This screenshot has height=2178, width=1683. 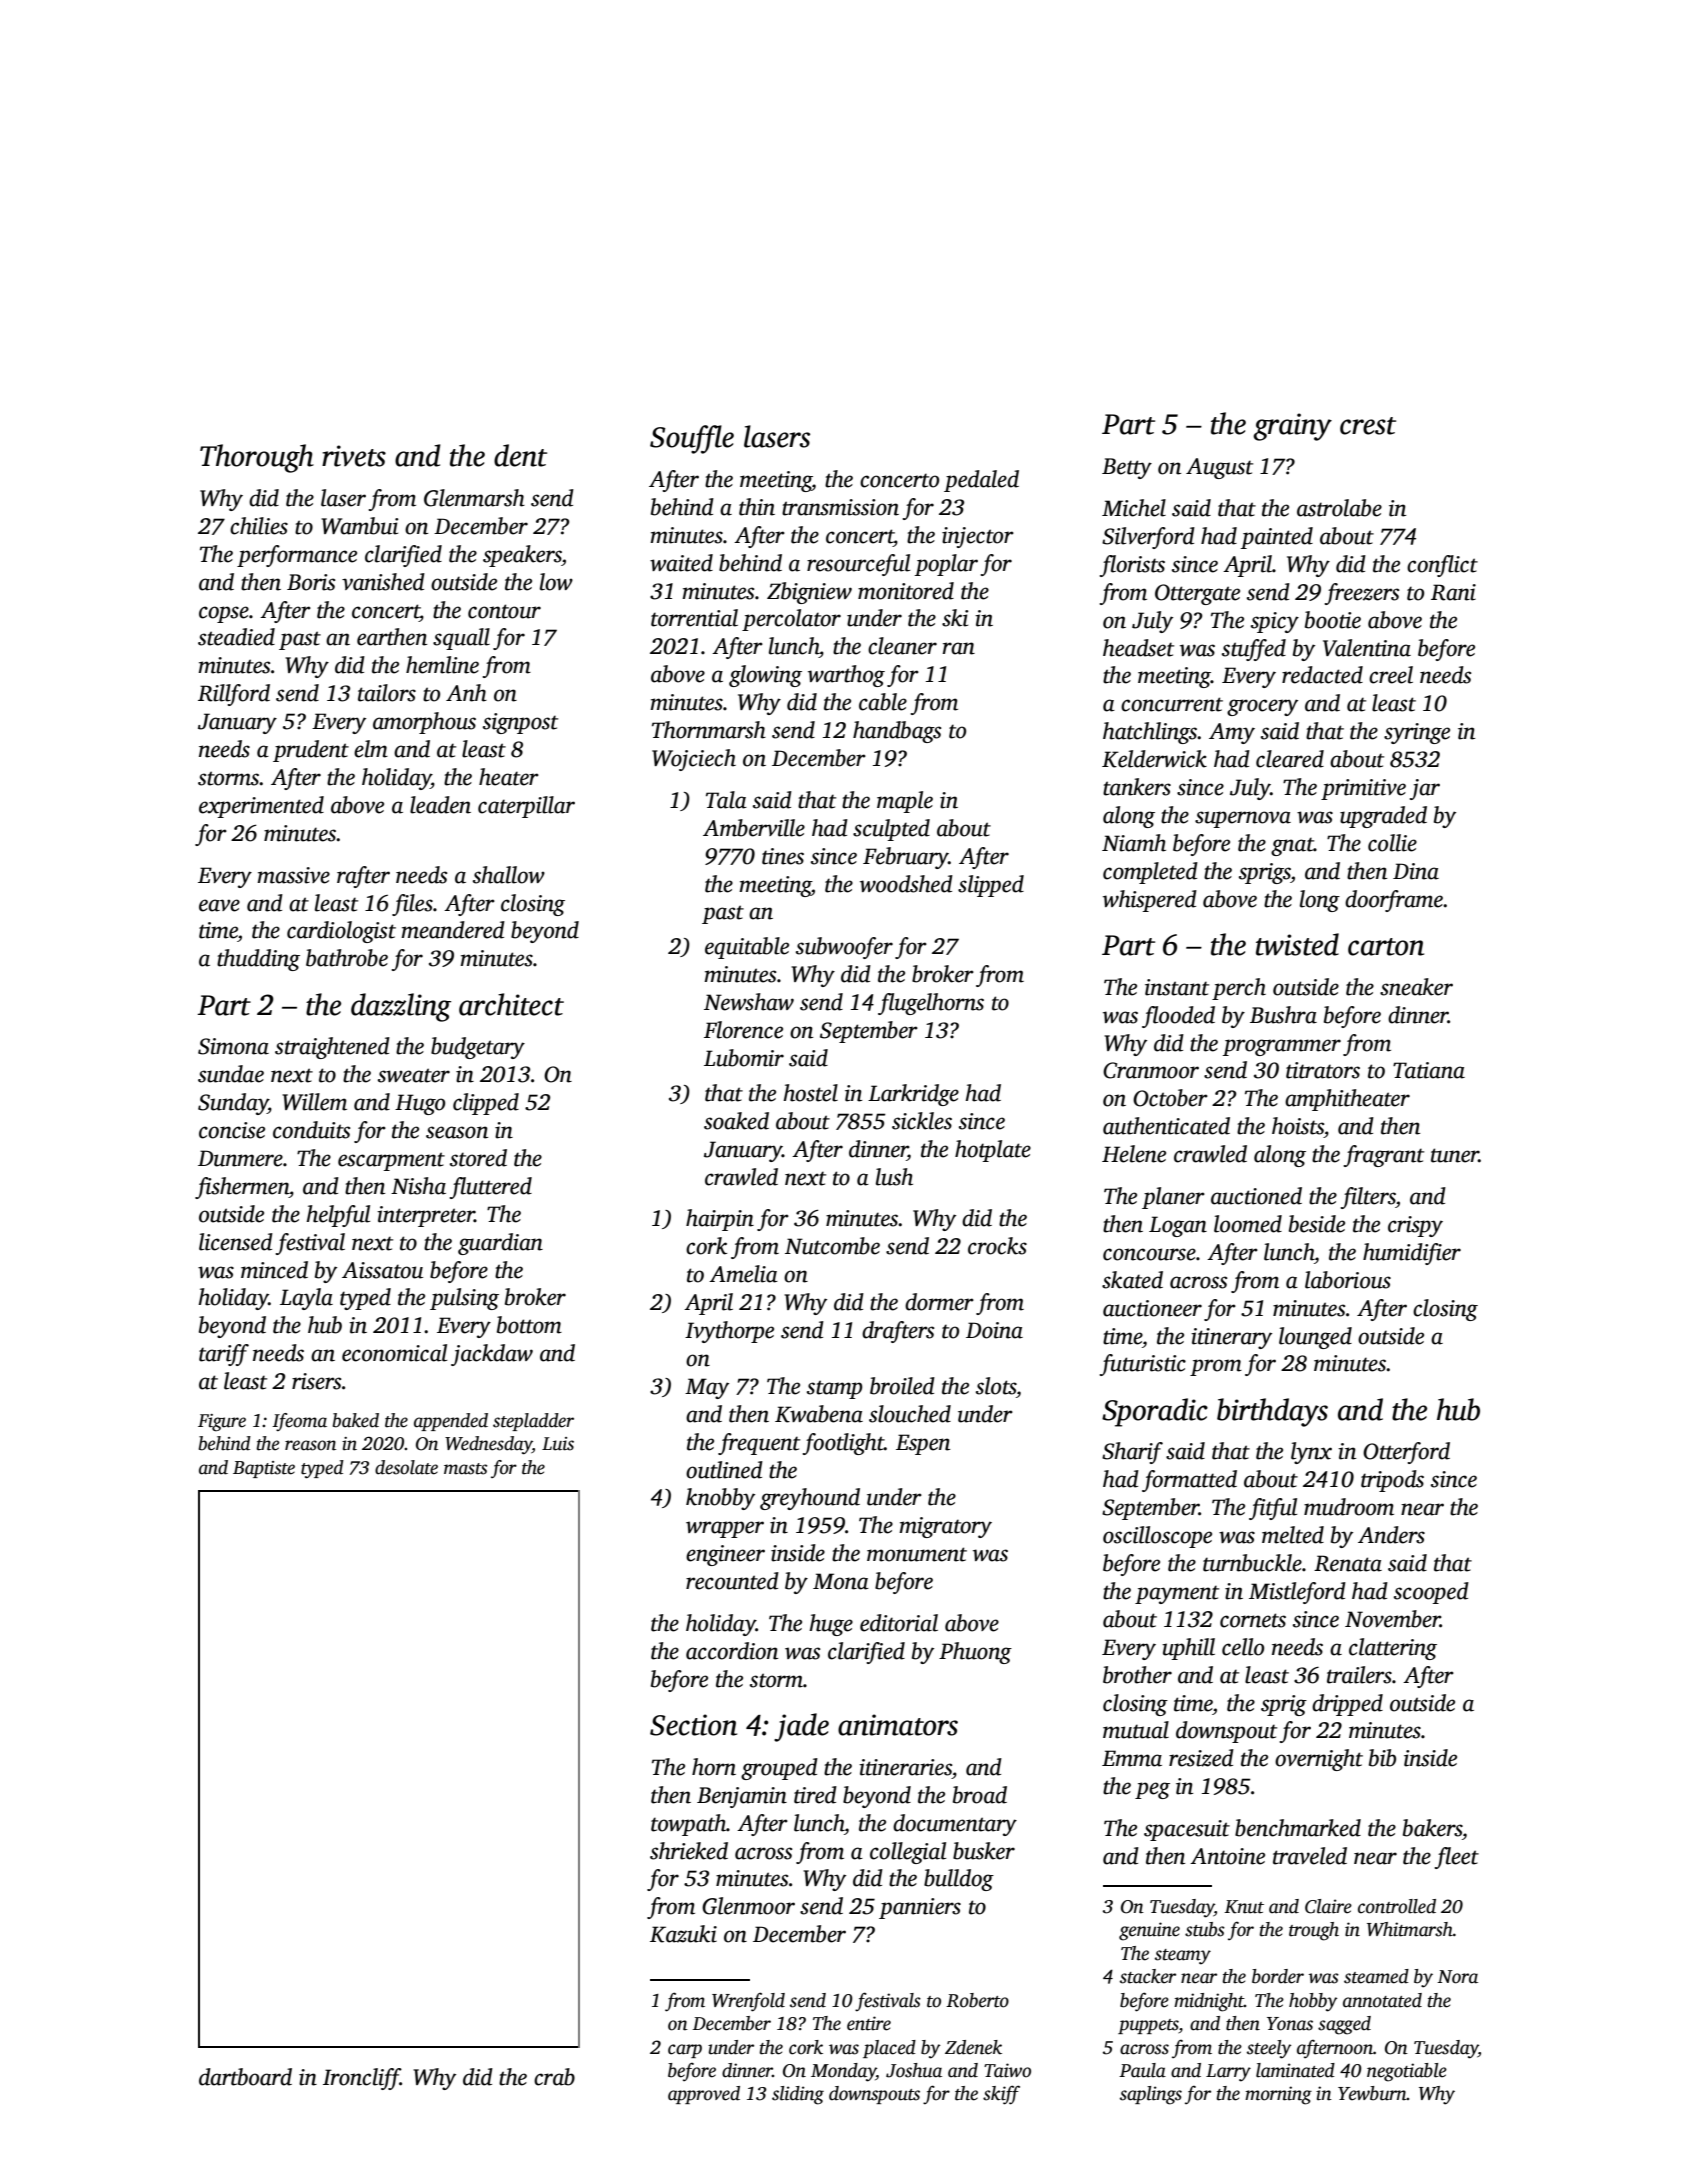 I want to click on hoists, so click(x=1298, y=1126).
